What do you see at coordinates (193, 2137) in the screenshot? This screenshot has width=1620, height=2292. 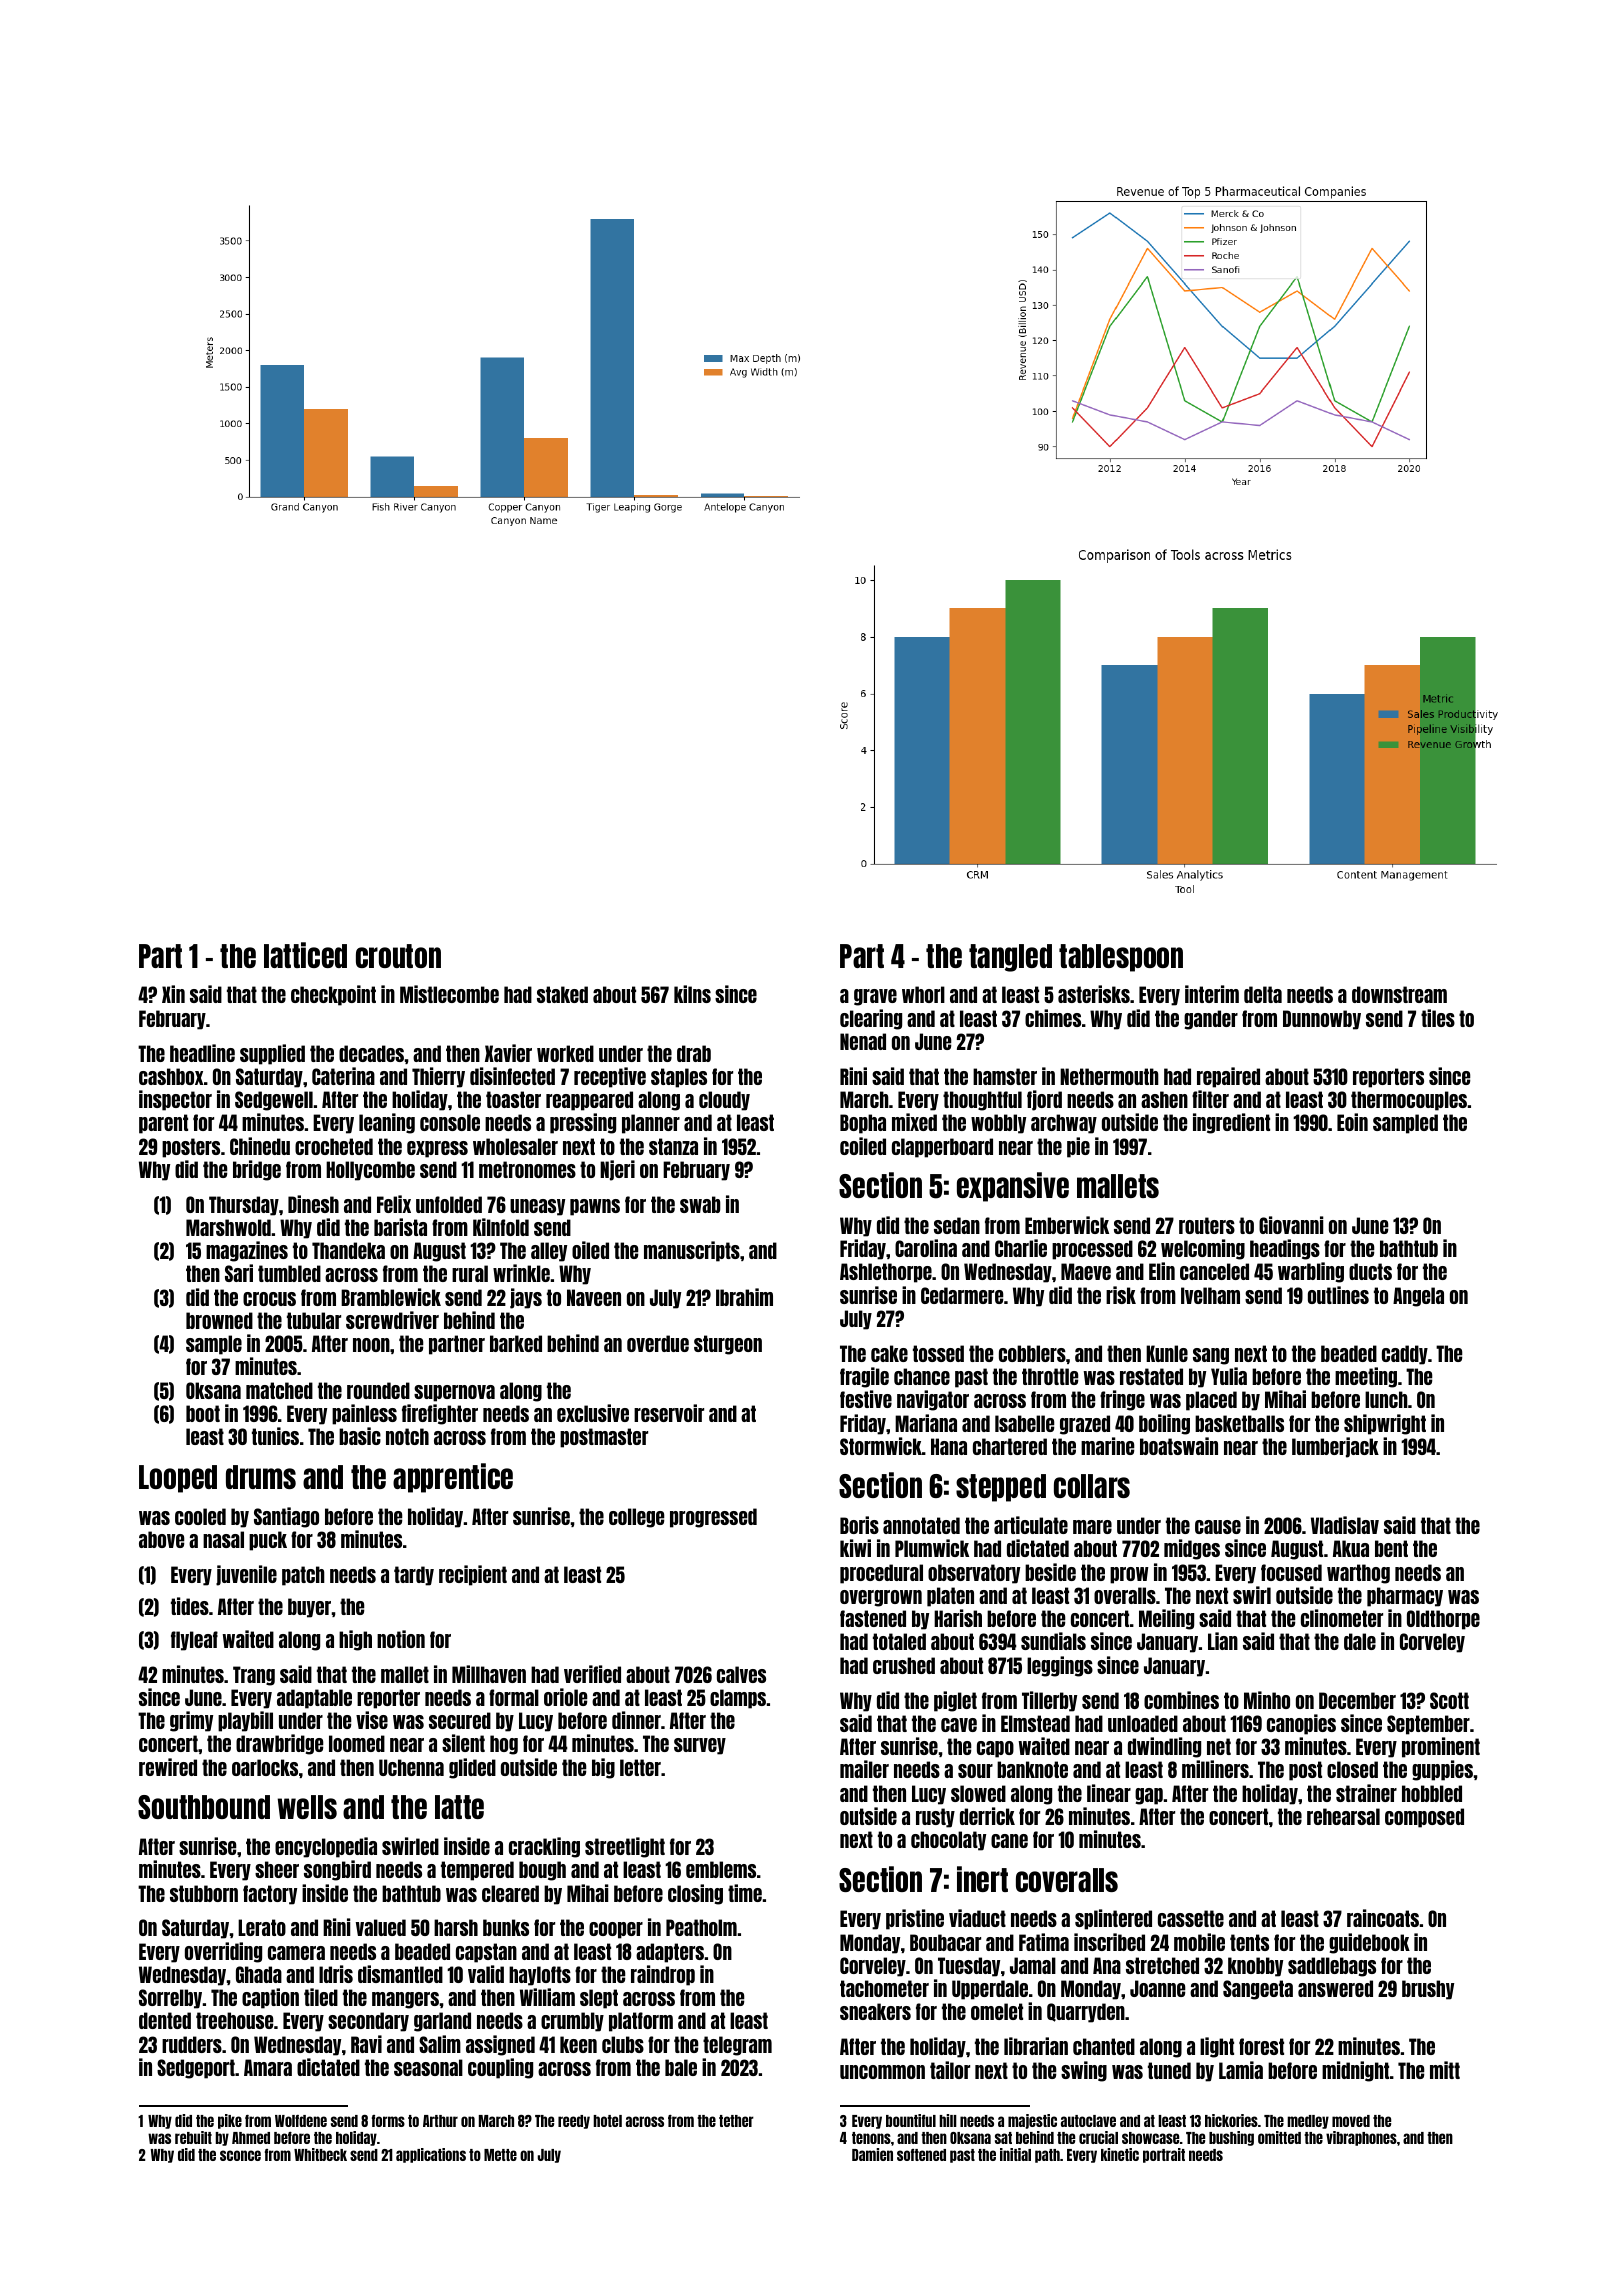 I see `rebuilt` at bounding box center [193, 2137].
